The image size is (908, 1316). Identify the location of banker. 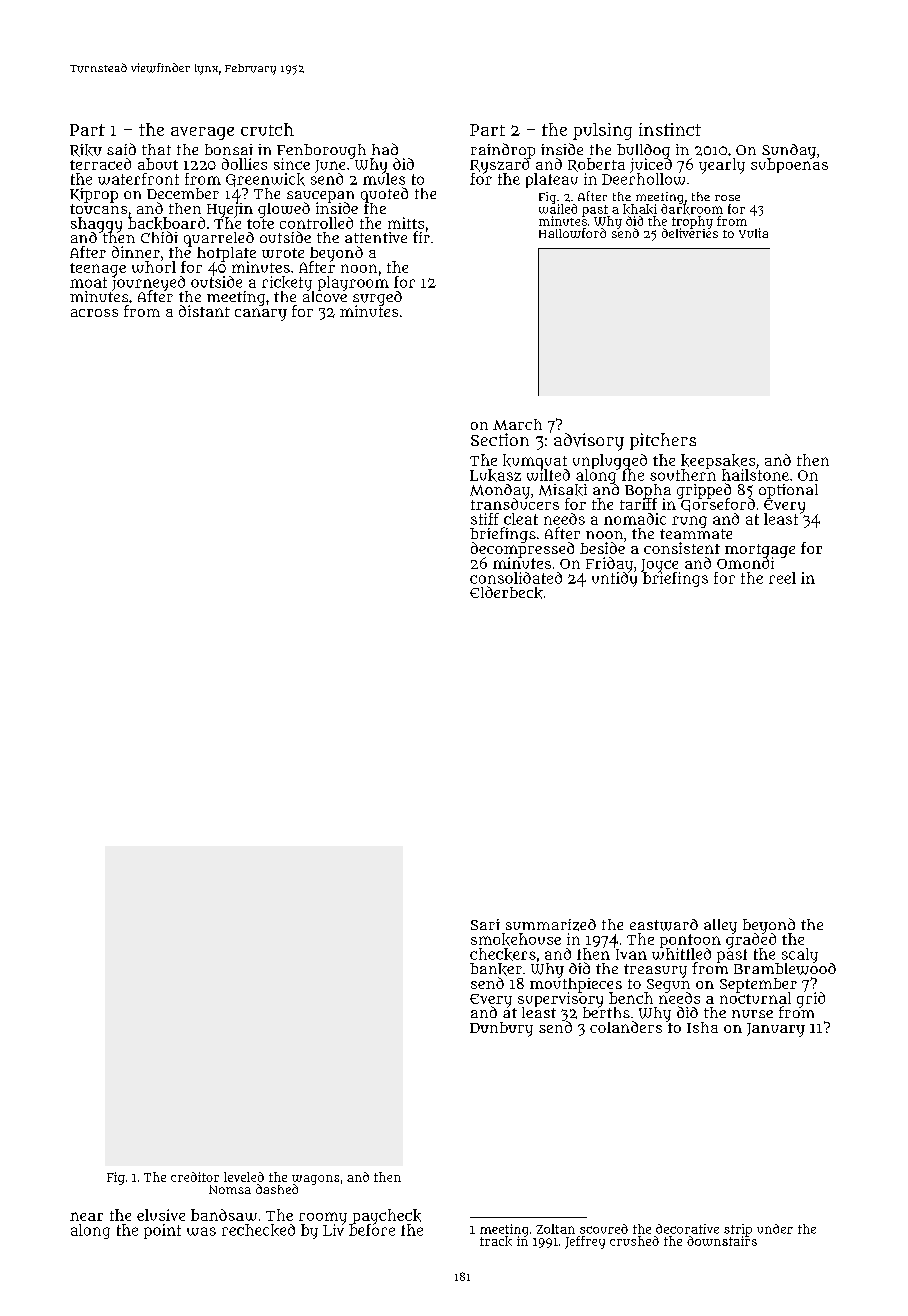
(496, 969).
